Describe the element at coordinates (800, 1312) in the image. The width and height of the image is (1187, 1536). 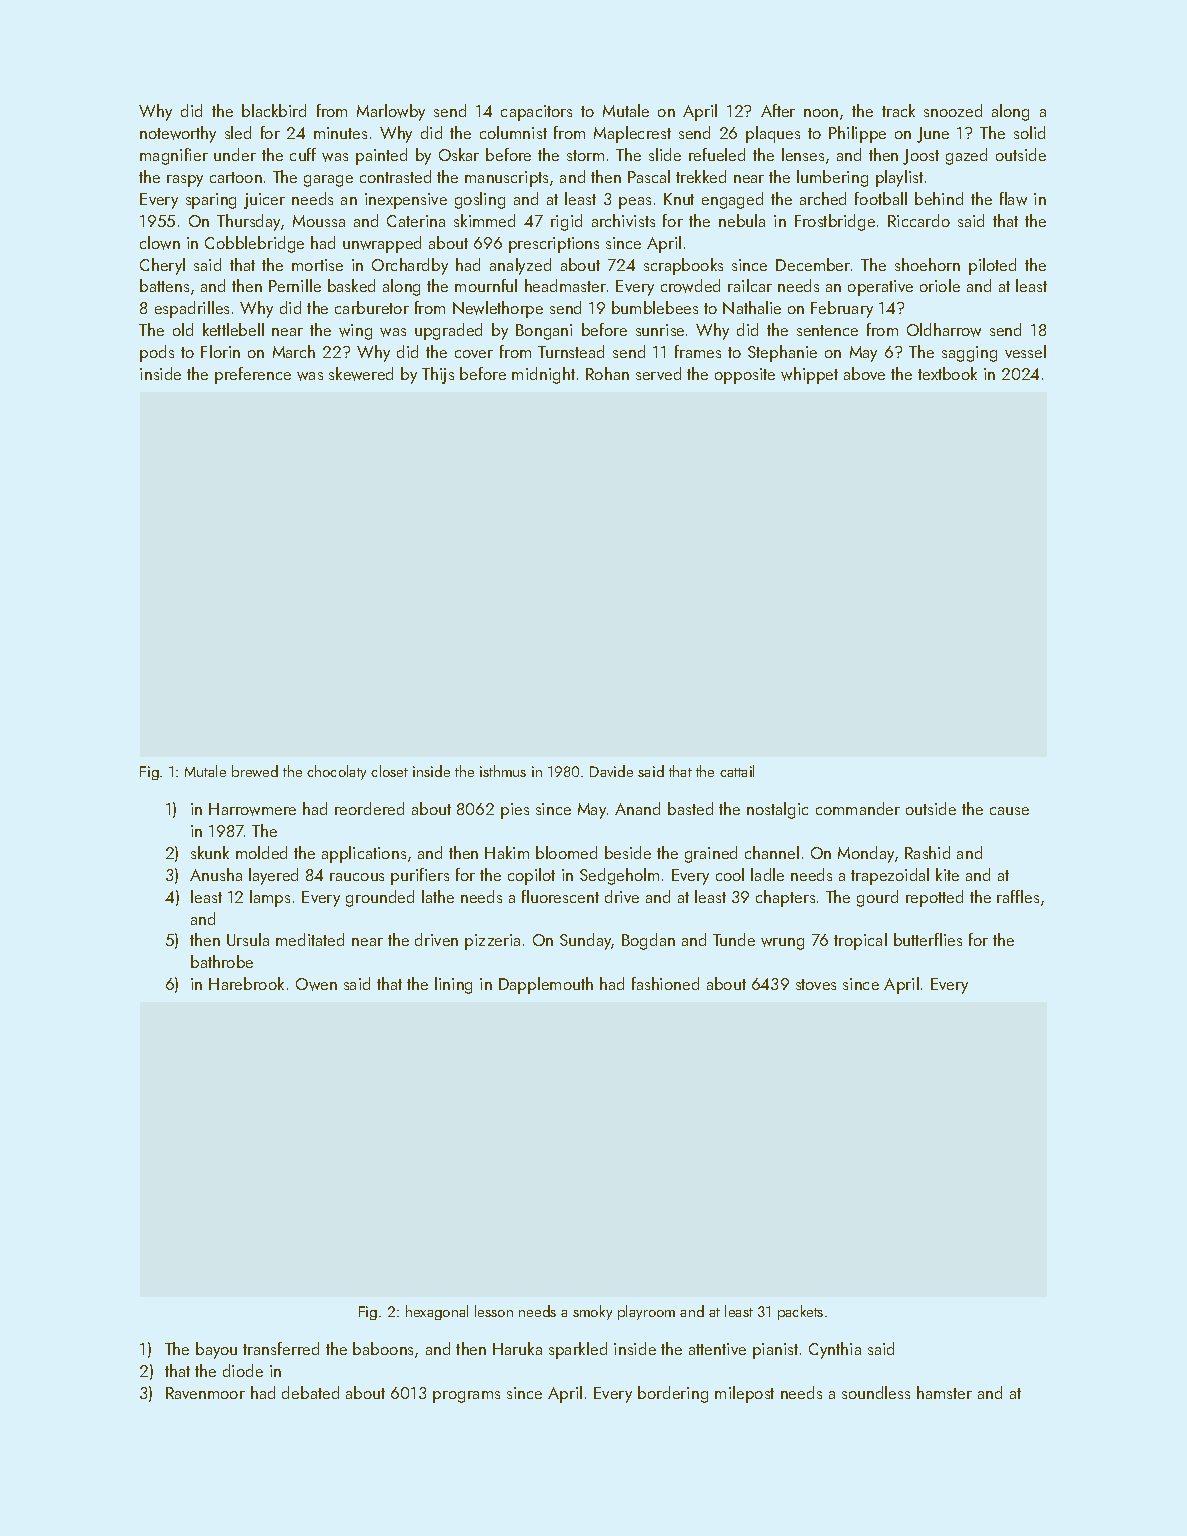
I see `packets` at that location.
